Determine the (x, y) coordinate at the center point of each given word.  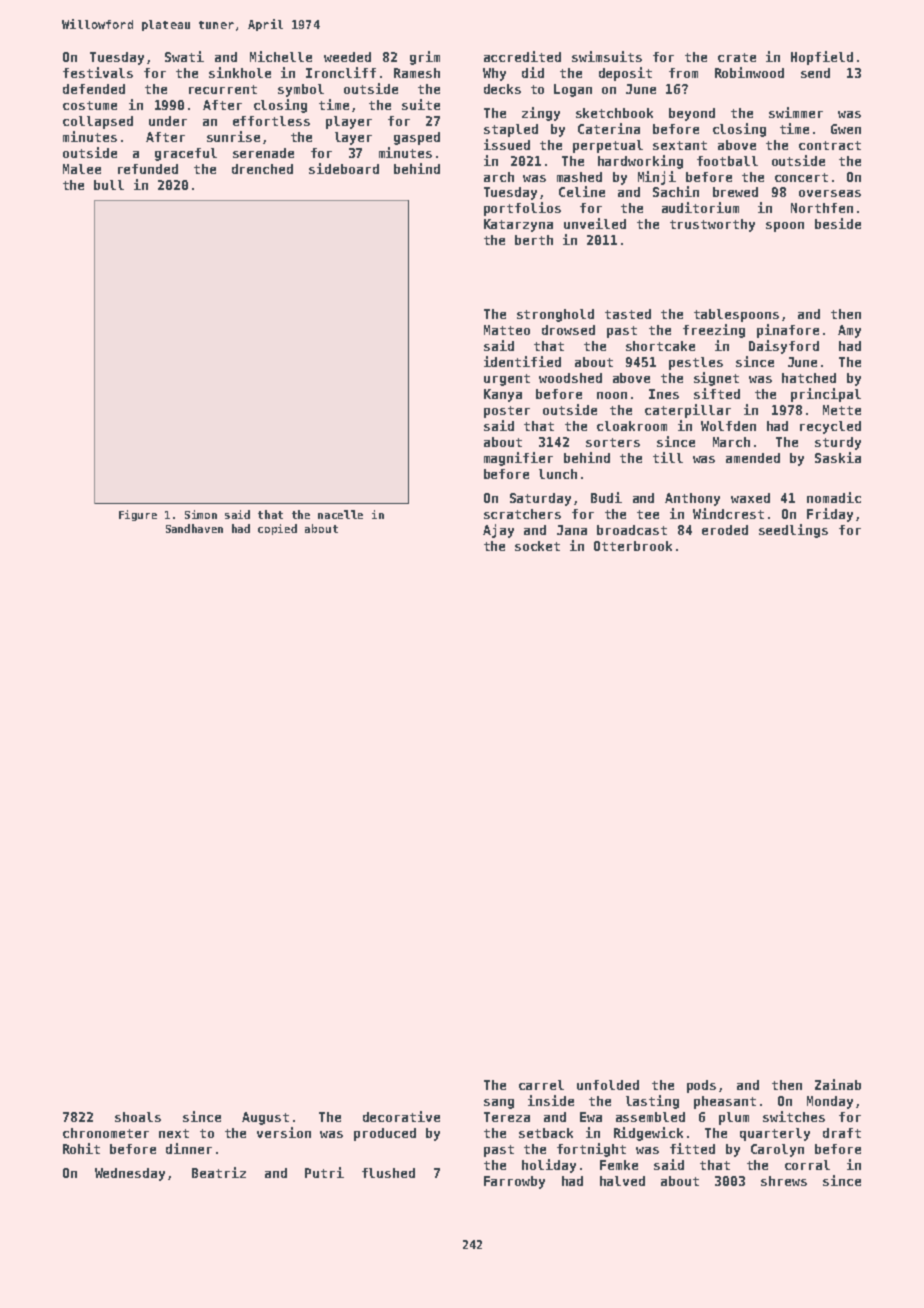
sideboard (344, 168)
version (284, 1132)
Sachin (676, 191)
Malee (82, 169)
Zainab (838, 1084)
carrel (541, 1085)
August (265, 1118)
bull (109, 185)
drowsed (568, 330)
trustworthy (712, 225)
